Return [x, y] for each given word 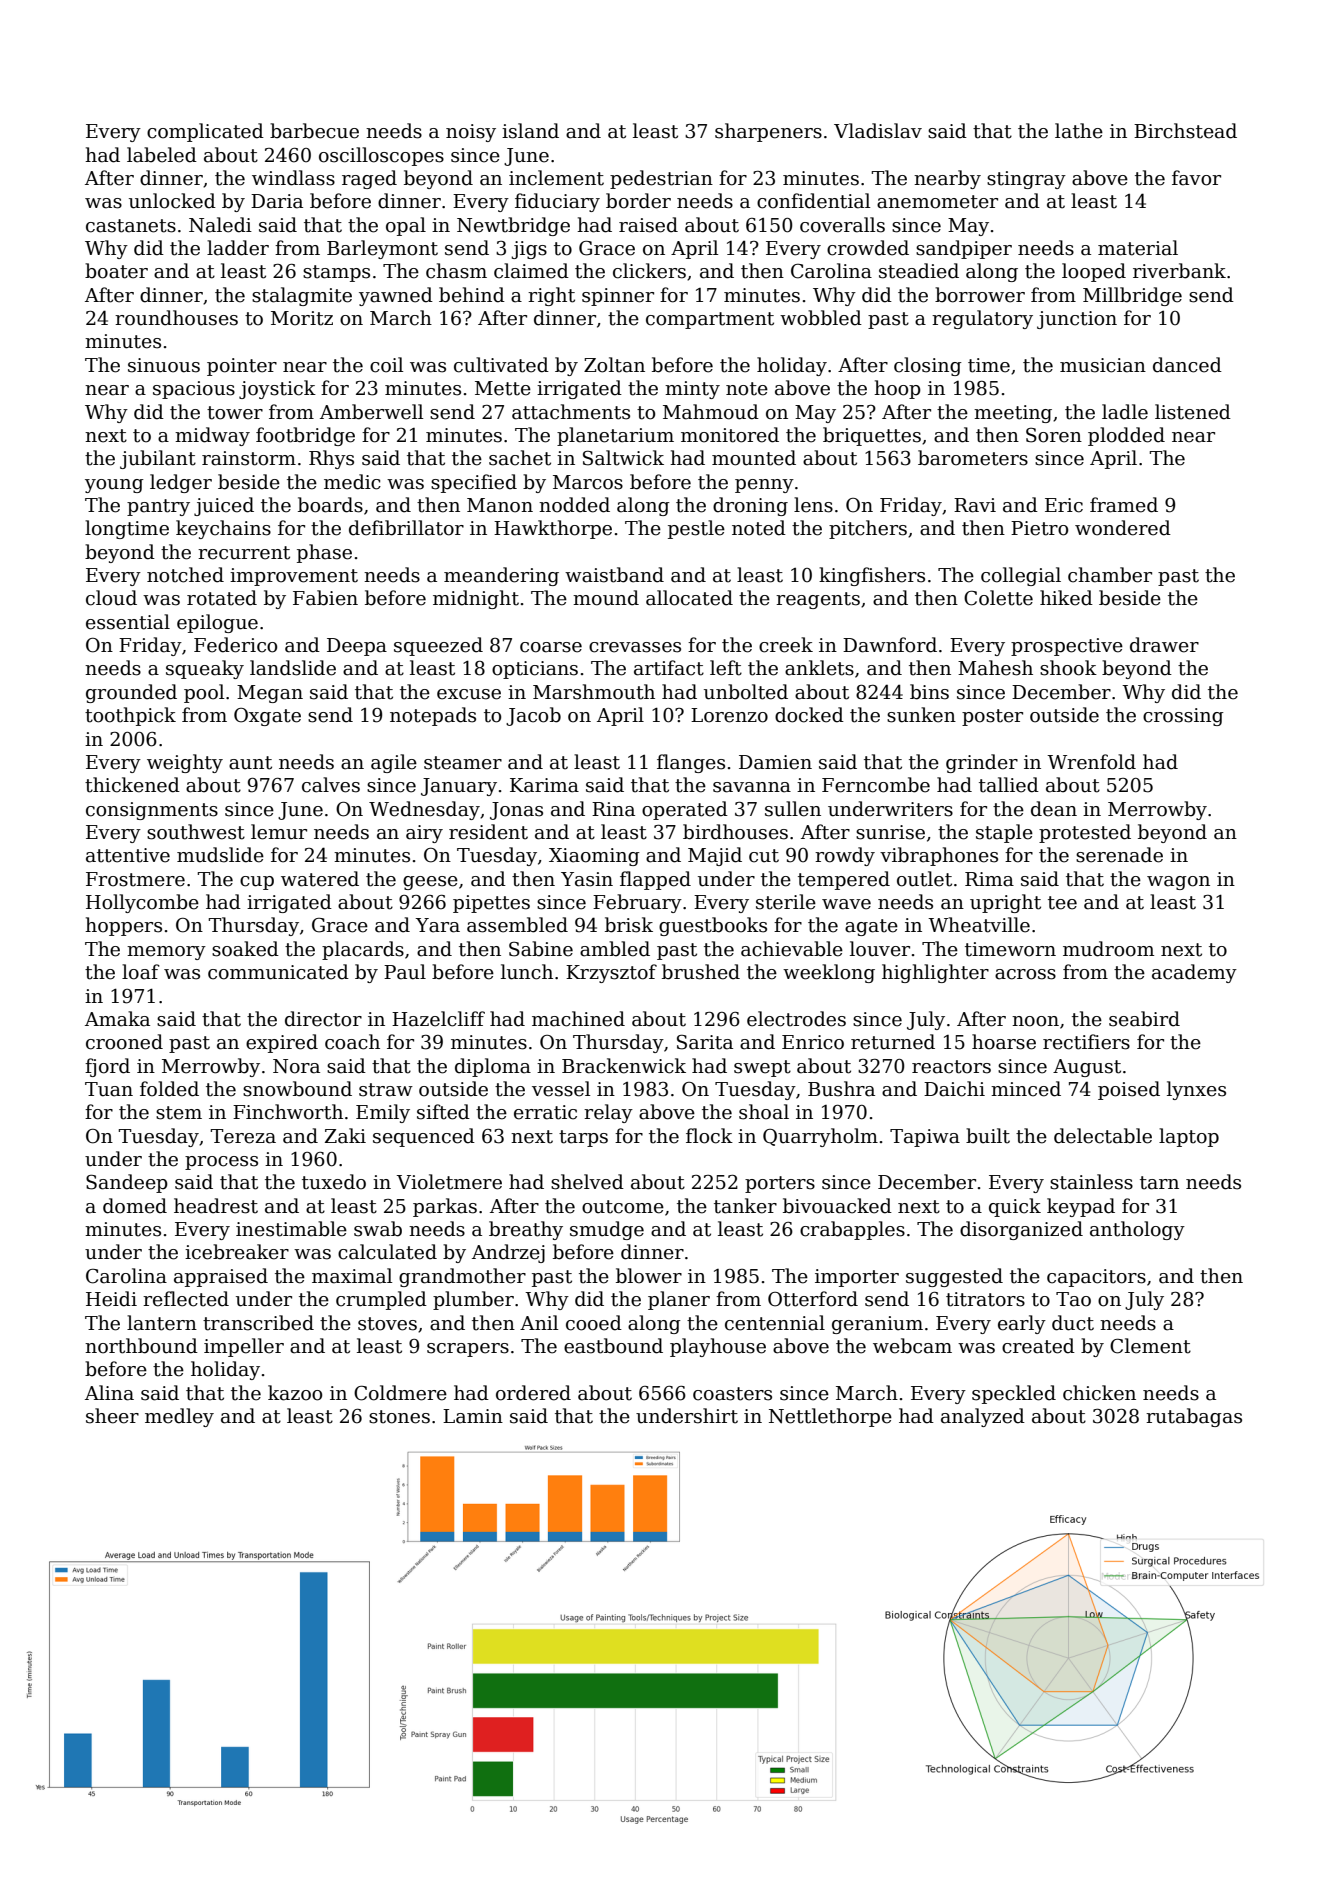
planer [679, 1300]
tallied [1009, 785]
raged [369, 179]
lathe [1079, 131]
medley [179, 1417]
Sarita [705, 1042]
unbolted [746, 692]
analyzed [983, 1417]
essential [128, 622]
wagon [1178, 883]
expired [282, 1043]
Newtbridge [513, 226]
